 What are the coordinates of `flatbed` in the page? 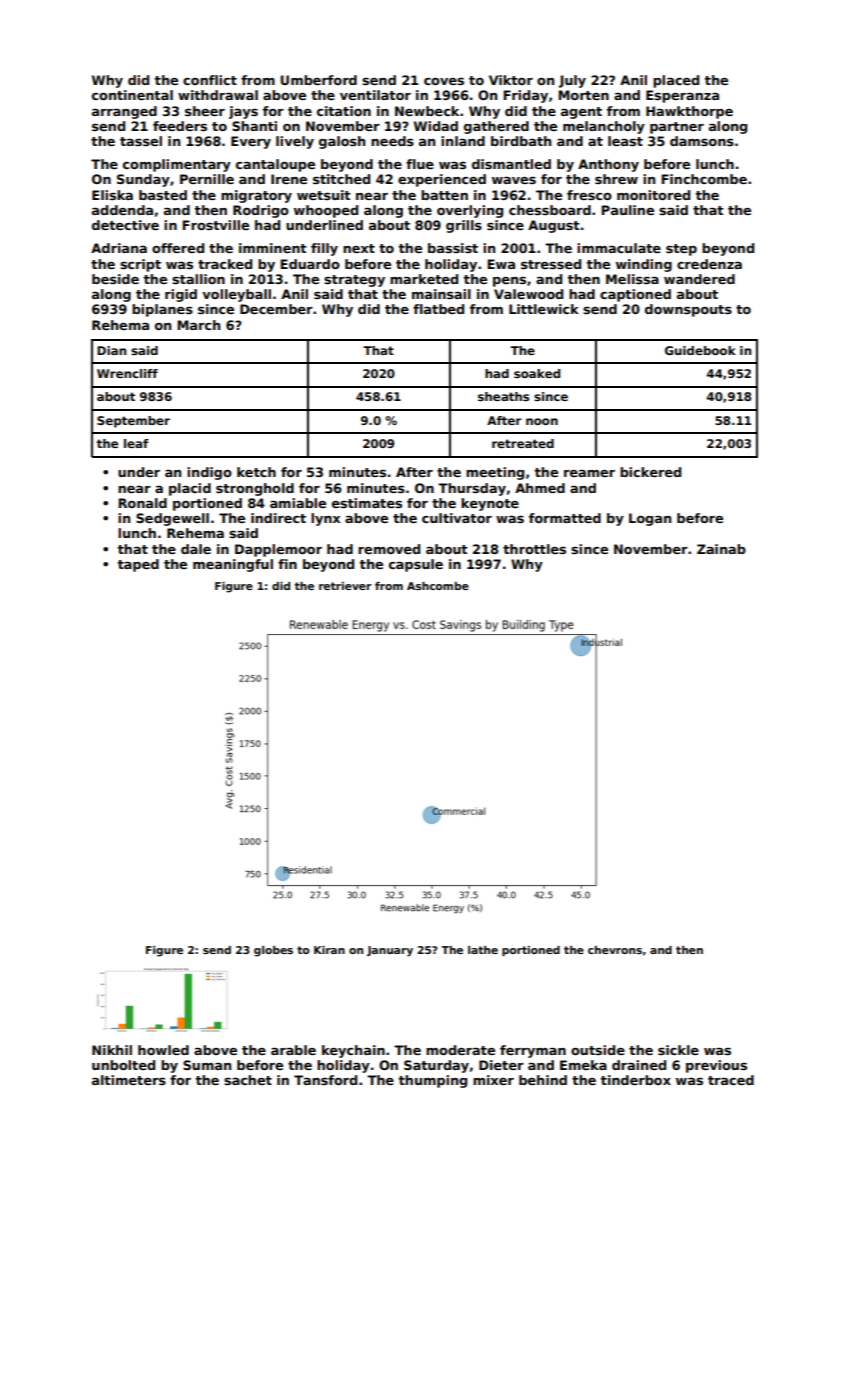 It's located at (438, 309).
